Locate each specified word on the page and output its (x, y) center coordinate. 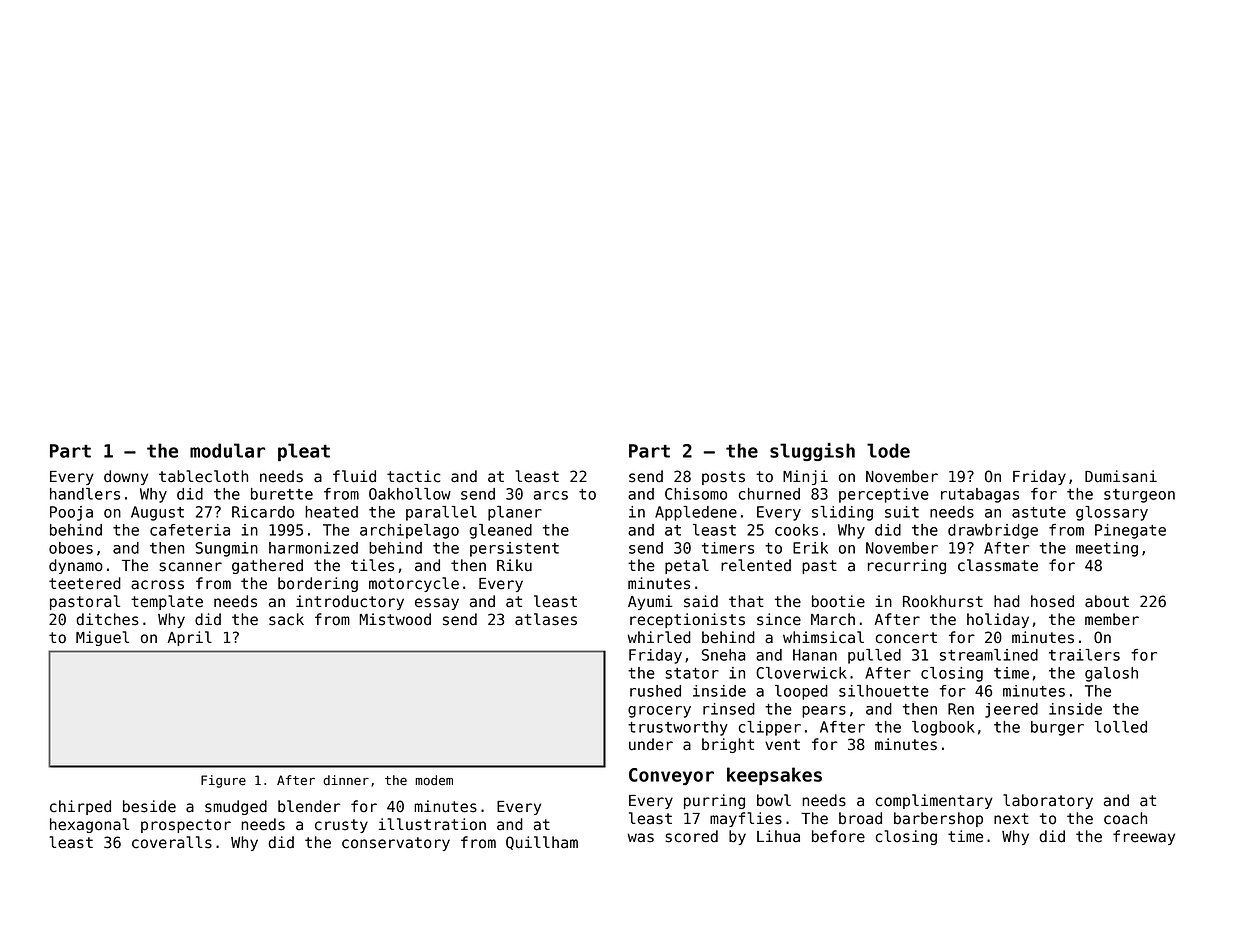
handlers (85, 494)
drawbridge (993, 531)
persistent (514, 549)
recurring (907, 566)
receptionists (687, 620)
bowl (774, 800)
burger (1057, 728)
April (189, 638)
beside (149, 806)
